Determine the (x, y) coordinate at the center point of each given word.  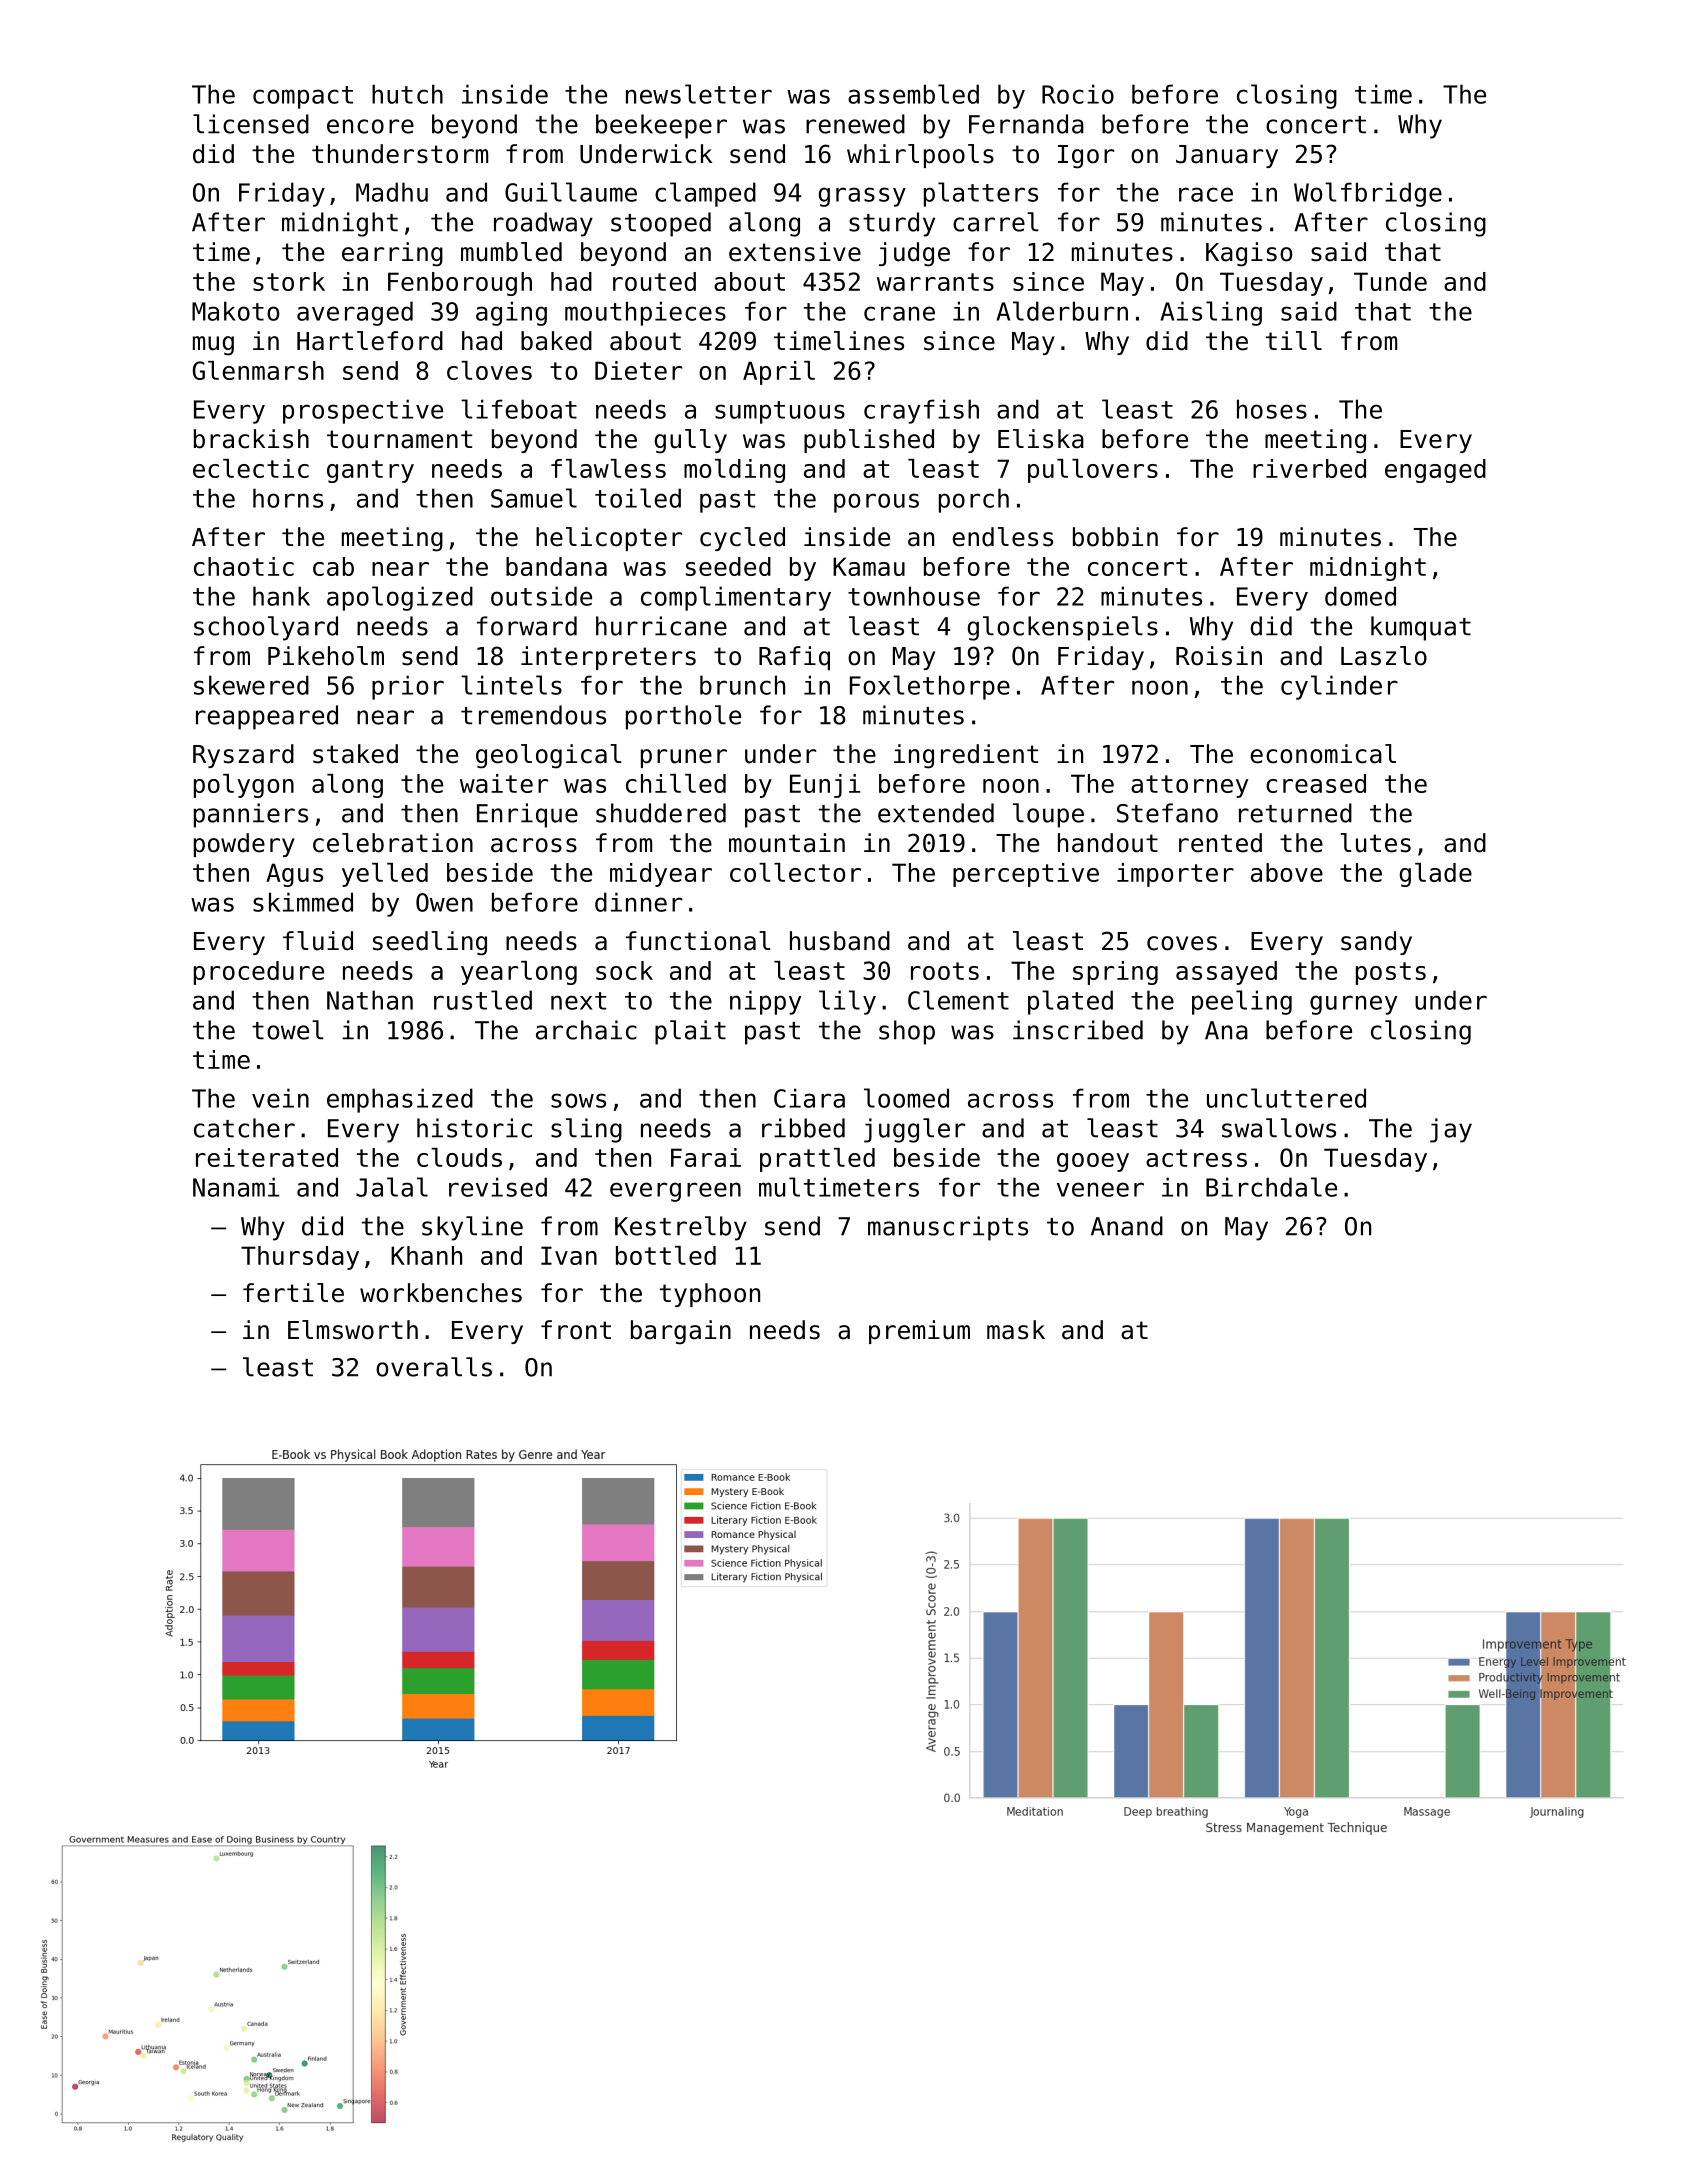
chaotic (244, 566)
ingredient (966, 756)
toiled (638, 498)
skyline (472, 1228)
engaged (1435, 471)
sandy (1376, 943)
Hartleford (370, 341)
